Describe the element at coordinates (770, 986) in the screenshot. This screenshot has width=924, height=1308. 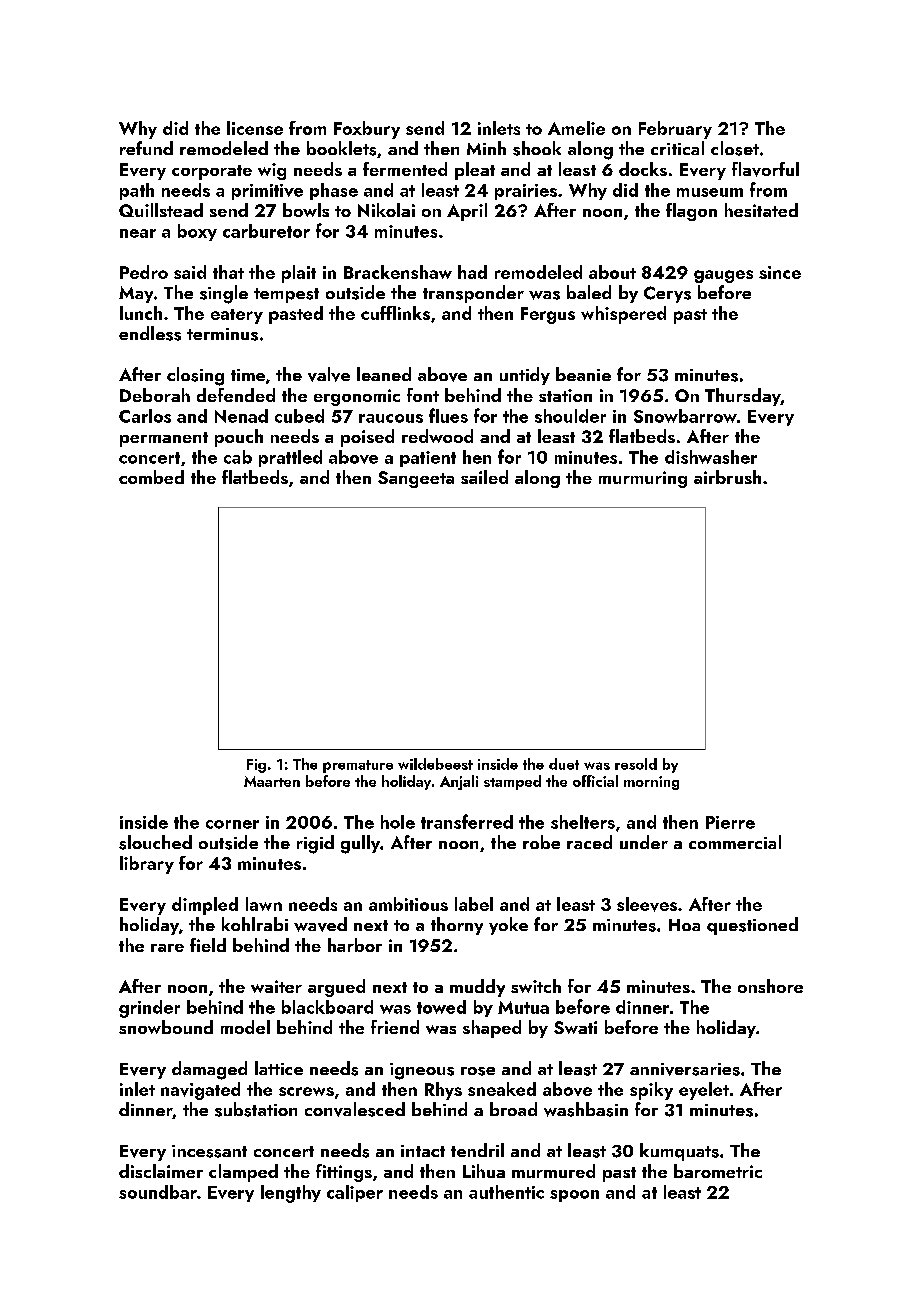
I see `onshore` at that location.
